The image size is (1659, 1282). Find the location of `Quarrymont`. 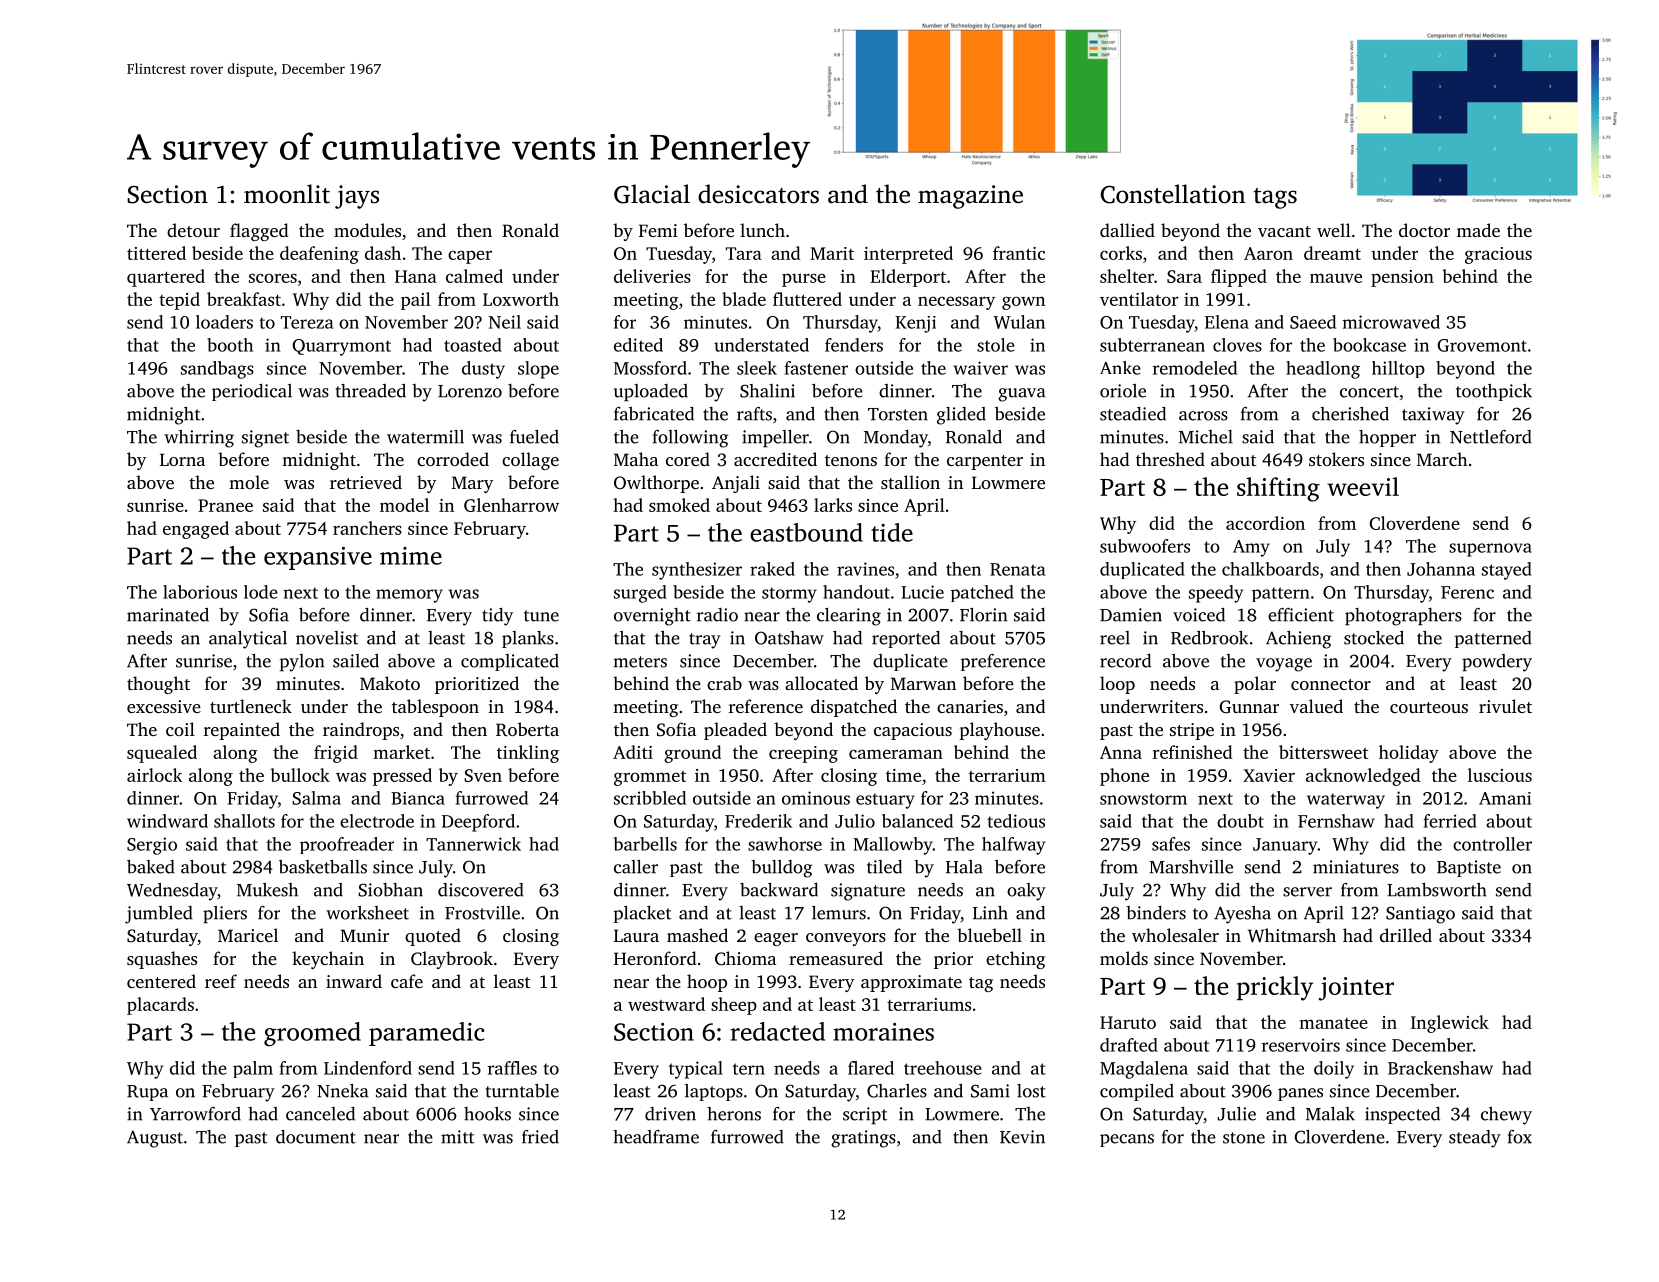

Quarrymont is located at coordinates (341, 347).
